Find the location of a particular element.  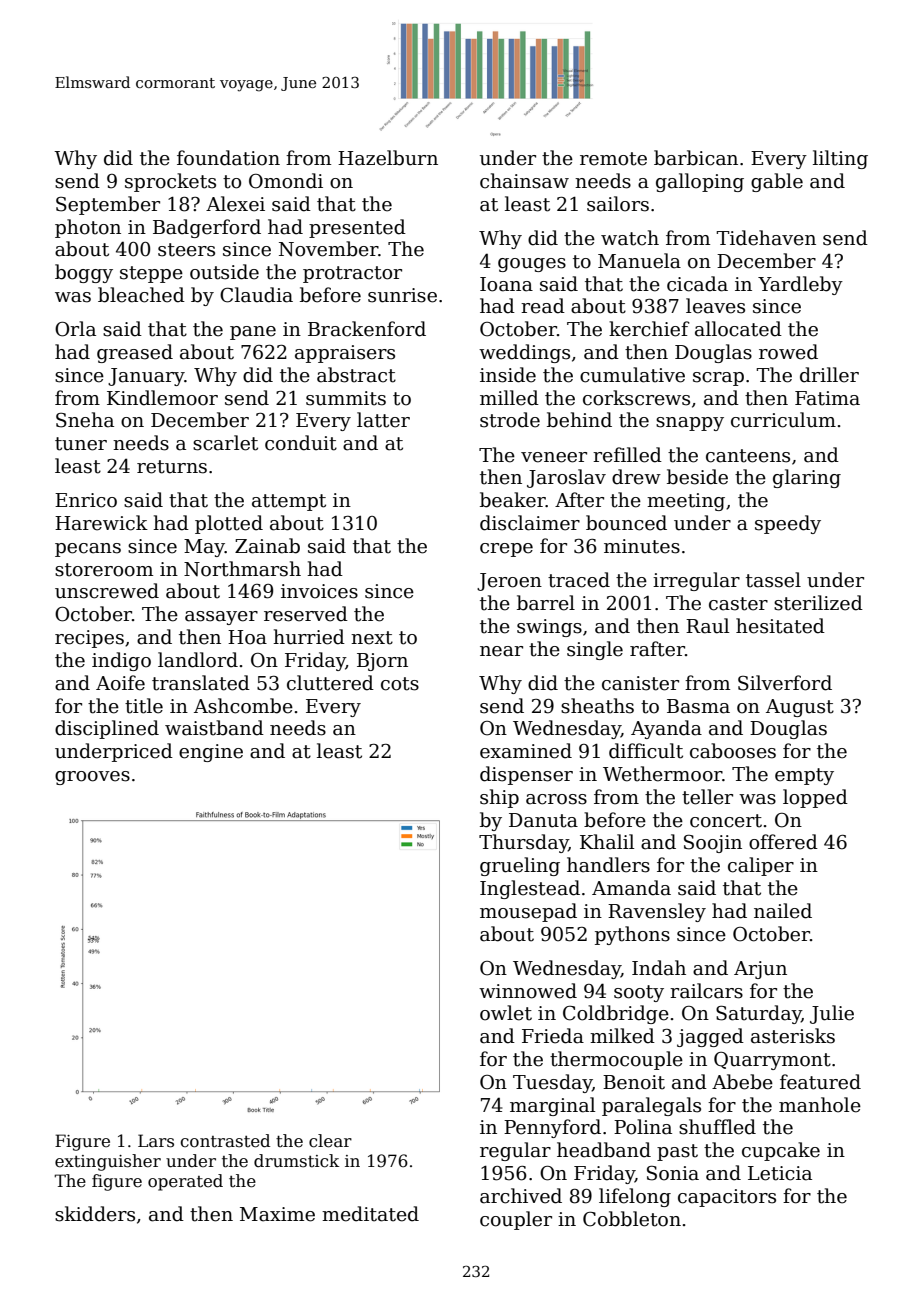

Brackenford is located at coordinates (367, 329).
